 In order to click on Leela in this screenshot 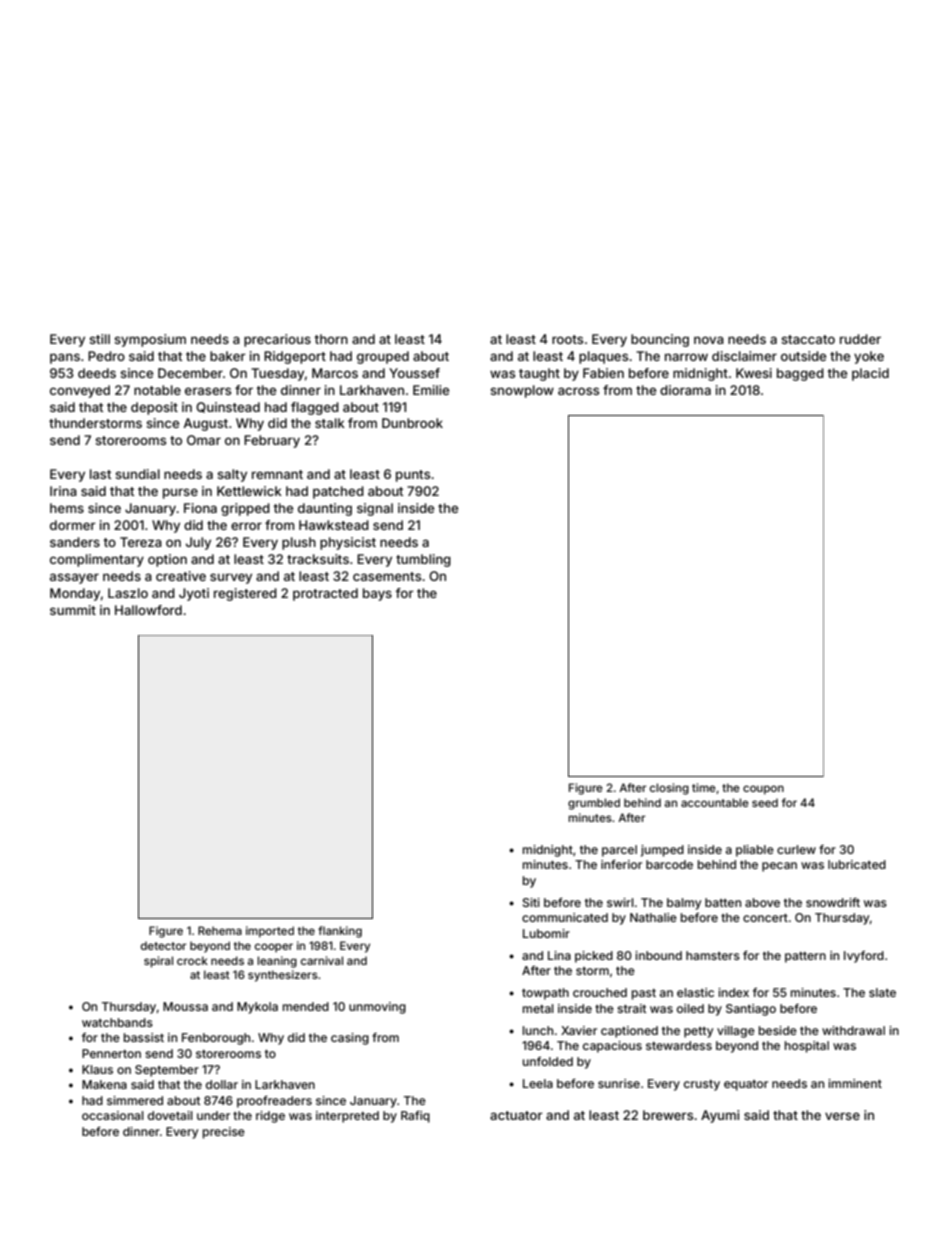, I will do `click(538, 1083)`.
